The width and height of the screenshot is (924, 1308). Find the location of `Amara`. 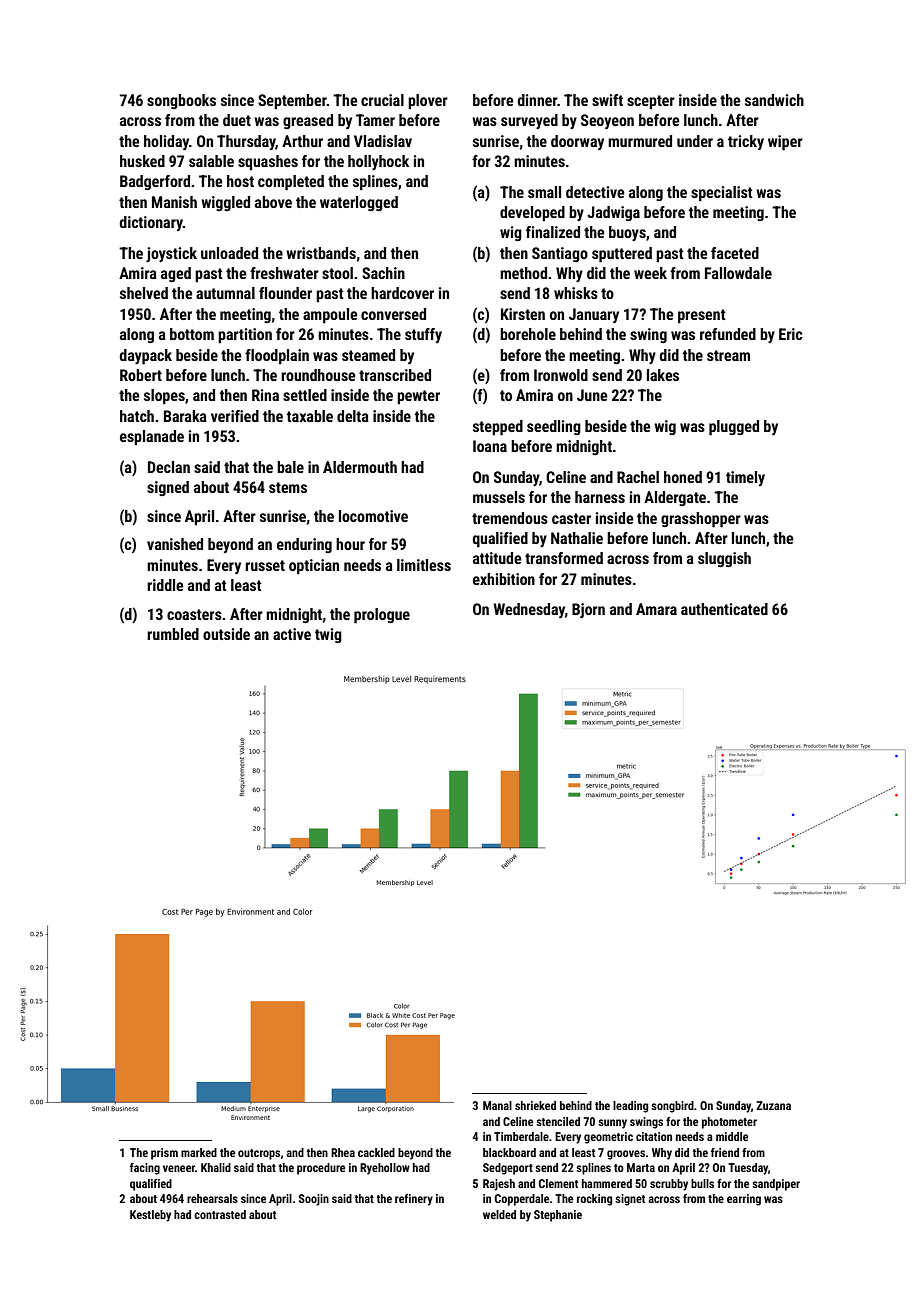

Amara is located at coordinates (656, 609).
